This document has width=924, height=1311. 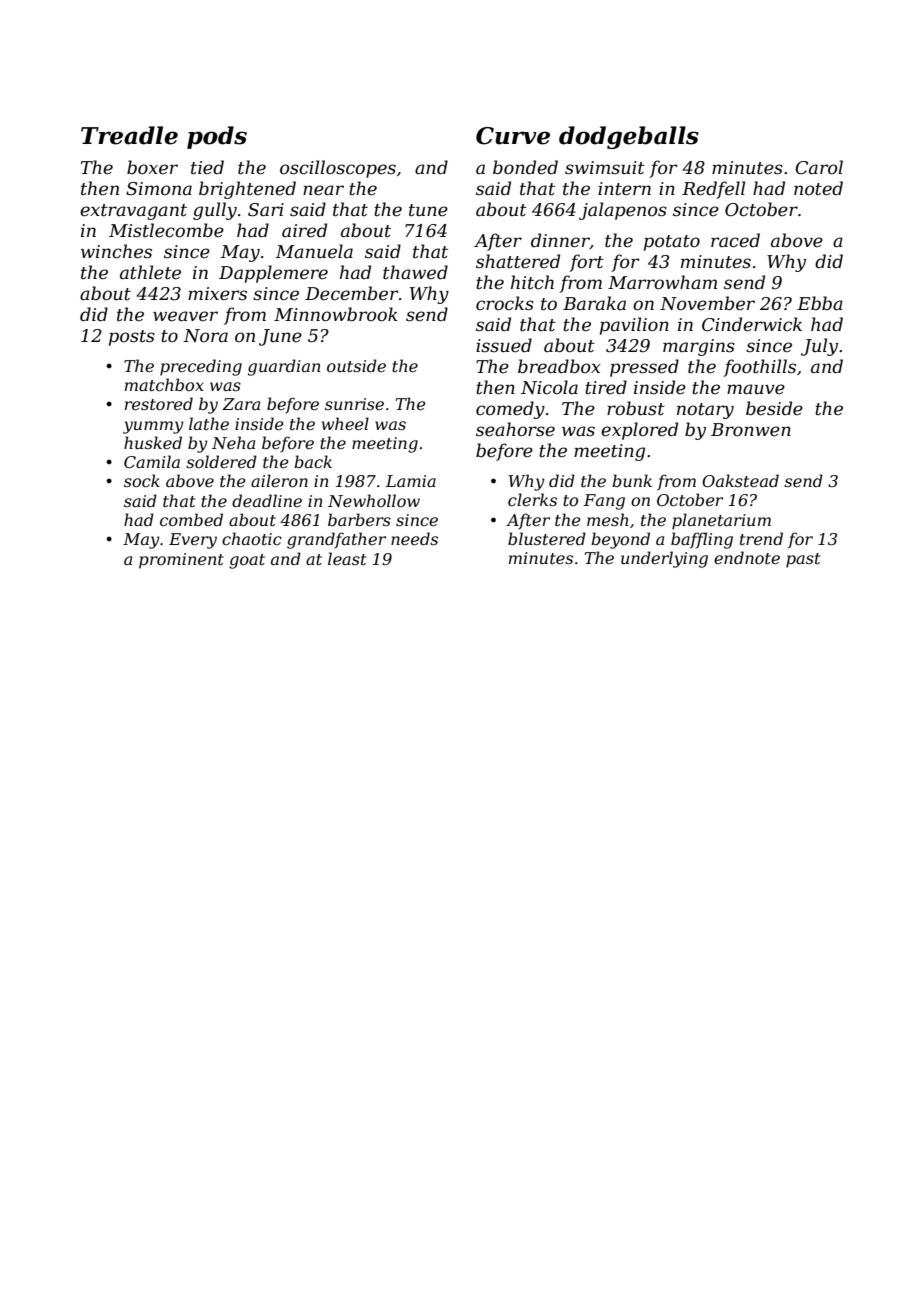 I want to click on noted, so click(x=818, y=188).
